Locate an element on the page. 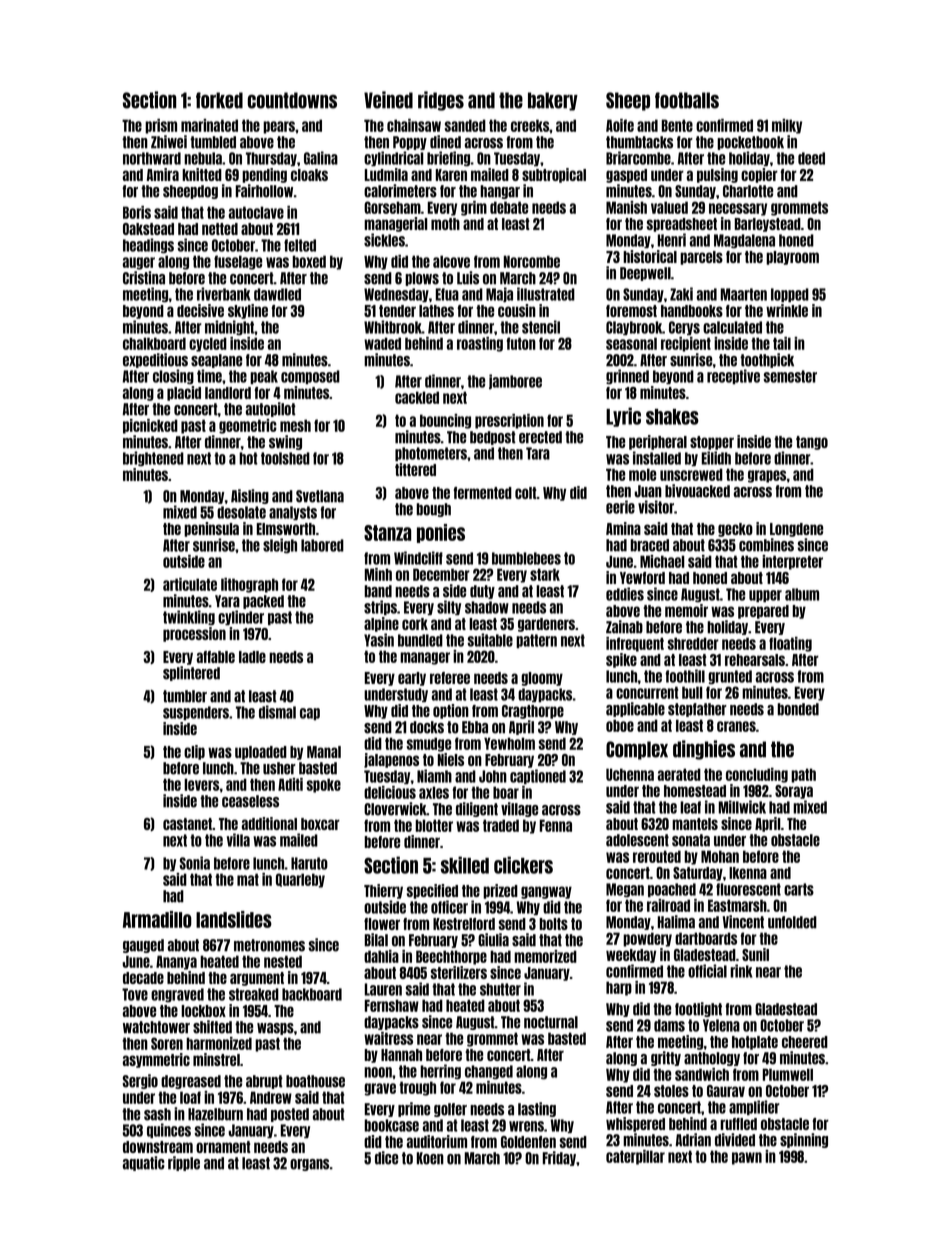 The image size is (952, 1233). Armadillo is located at coordinates (157, 919).
